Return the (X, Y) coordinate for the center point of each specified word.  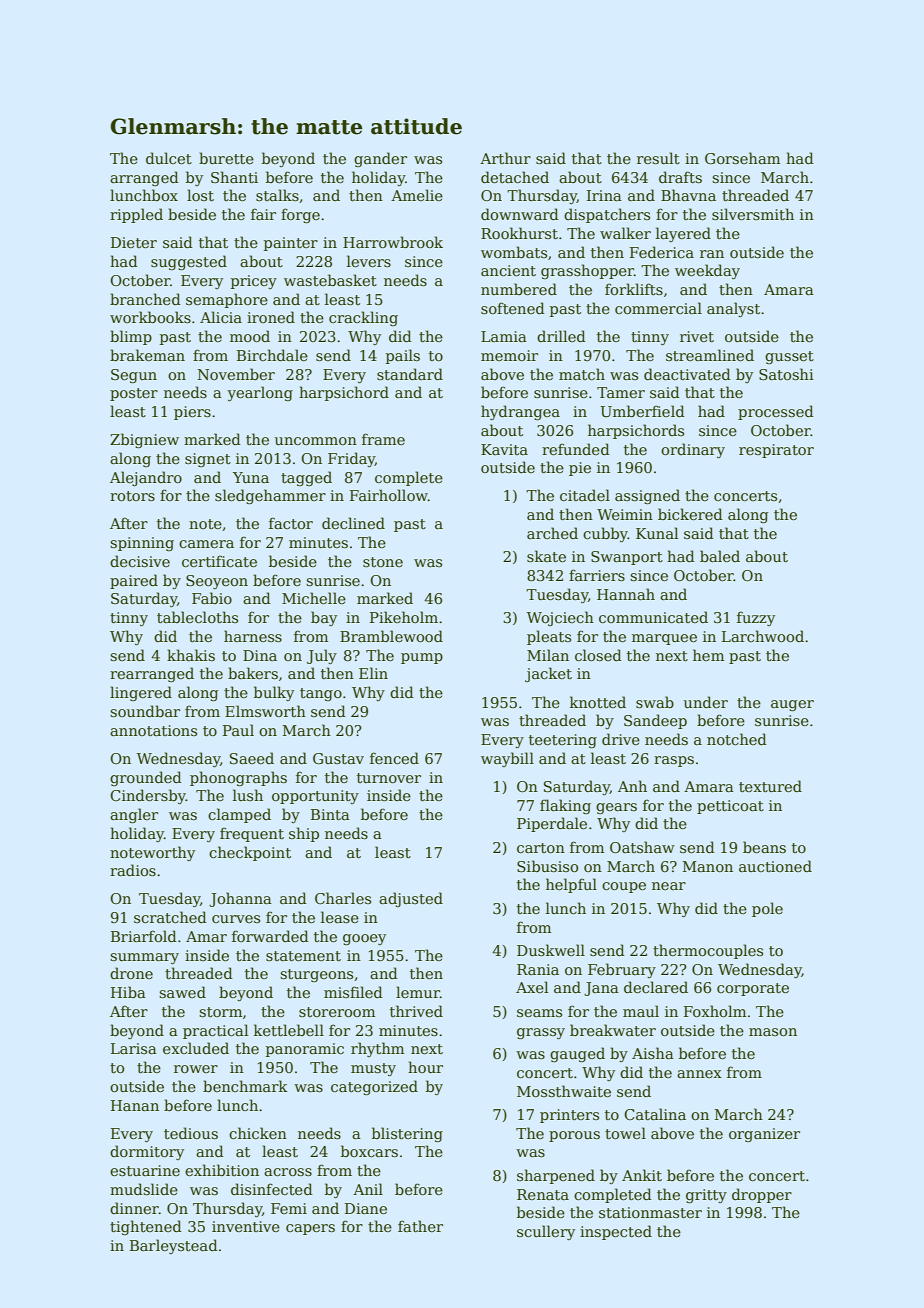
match (582, 374)
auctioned (775, 866)
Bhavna (688, 195)
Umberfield (642, 411)
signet (208, 460)
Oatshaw (642, 847)
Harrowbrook (393, 242)
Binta (330, 814)
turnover (389, 778)
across (288, 1172)
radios (133, 870)
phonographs (238, 778)
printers (569, 1116)
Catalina (655, 1114)
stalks (277, 195)
